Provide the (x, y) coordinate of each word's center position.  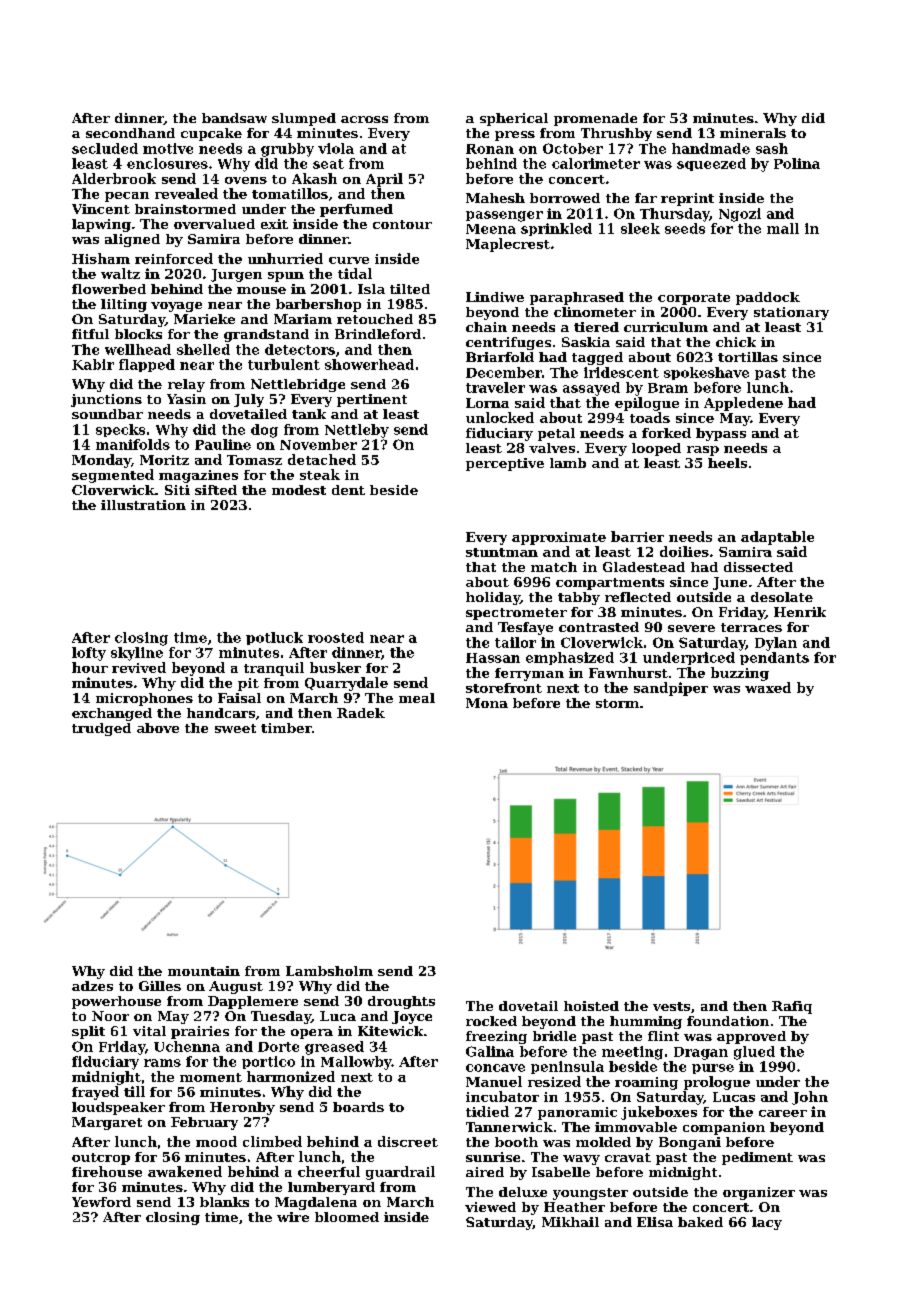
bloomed (347, 1217)
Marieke (204, 319)
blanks (224, 1202)
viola (336, 148)
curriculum (666, 327)
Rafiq (792, 1007)
